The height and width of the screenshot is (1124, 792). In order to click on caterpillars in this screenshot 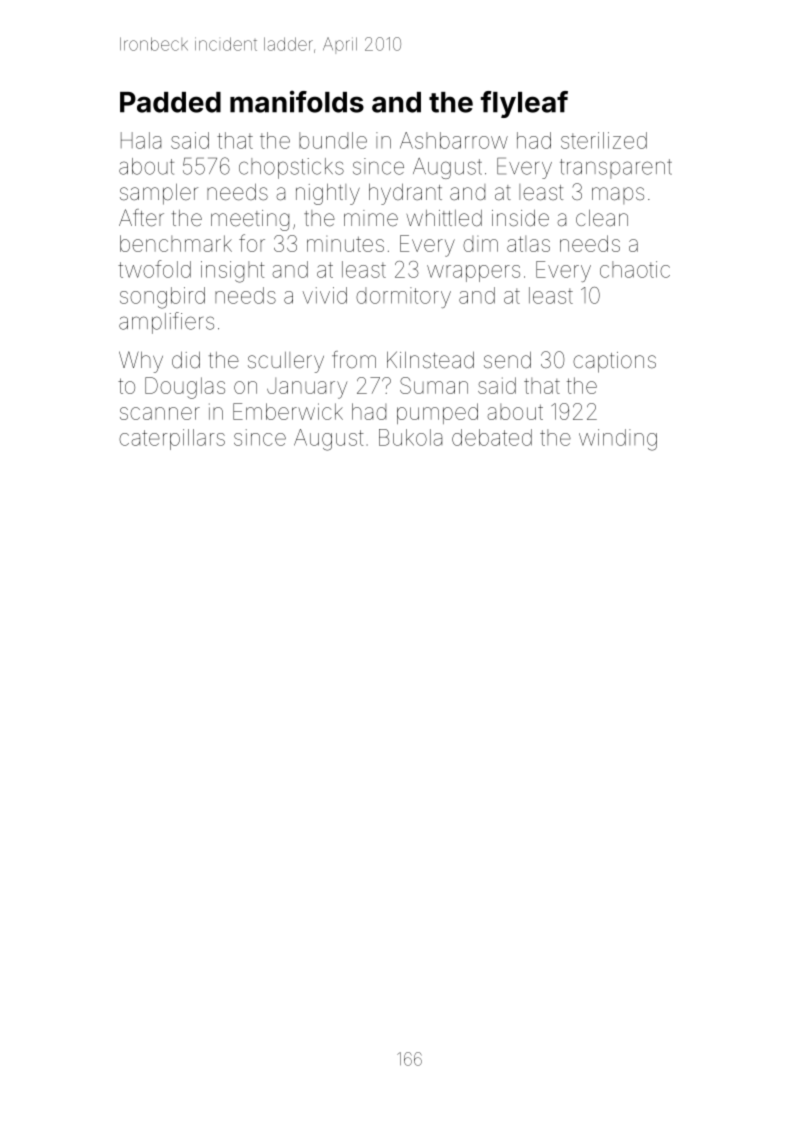, I will do `click(172, 439)`.
